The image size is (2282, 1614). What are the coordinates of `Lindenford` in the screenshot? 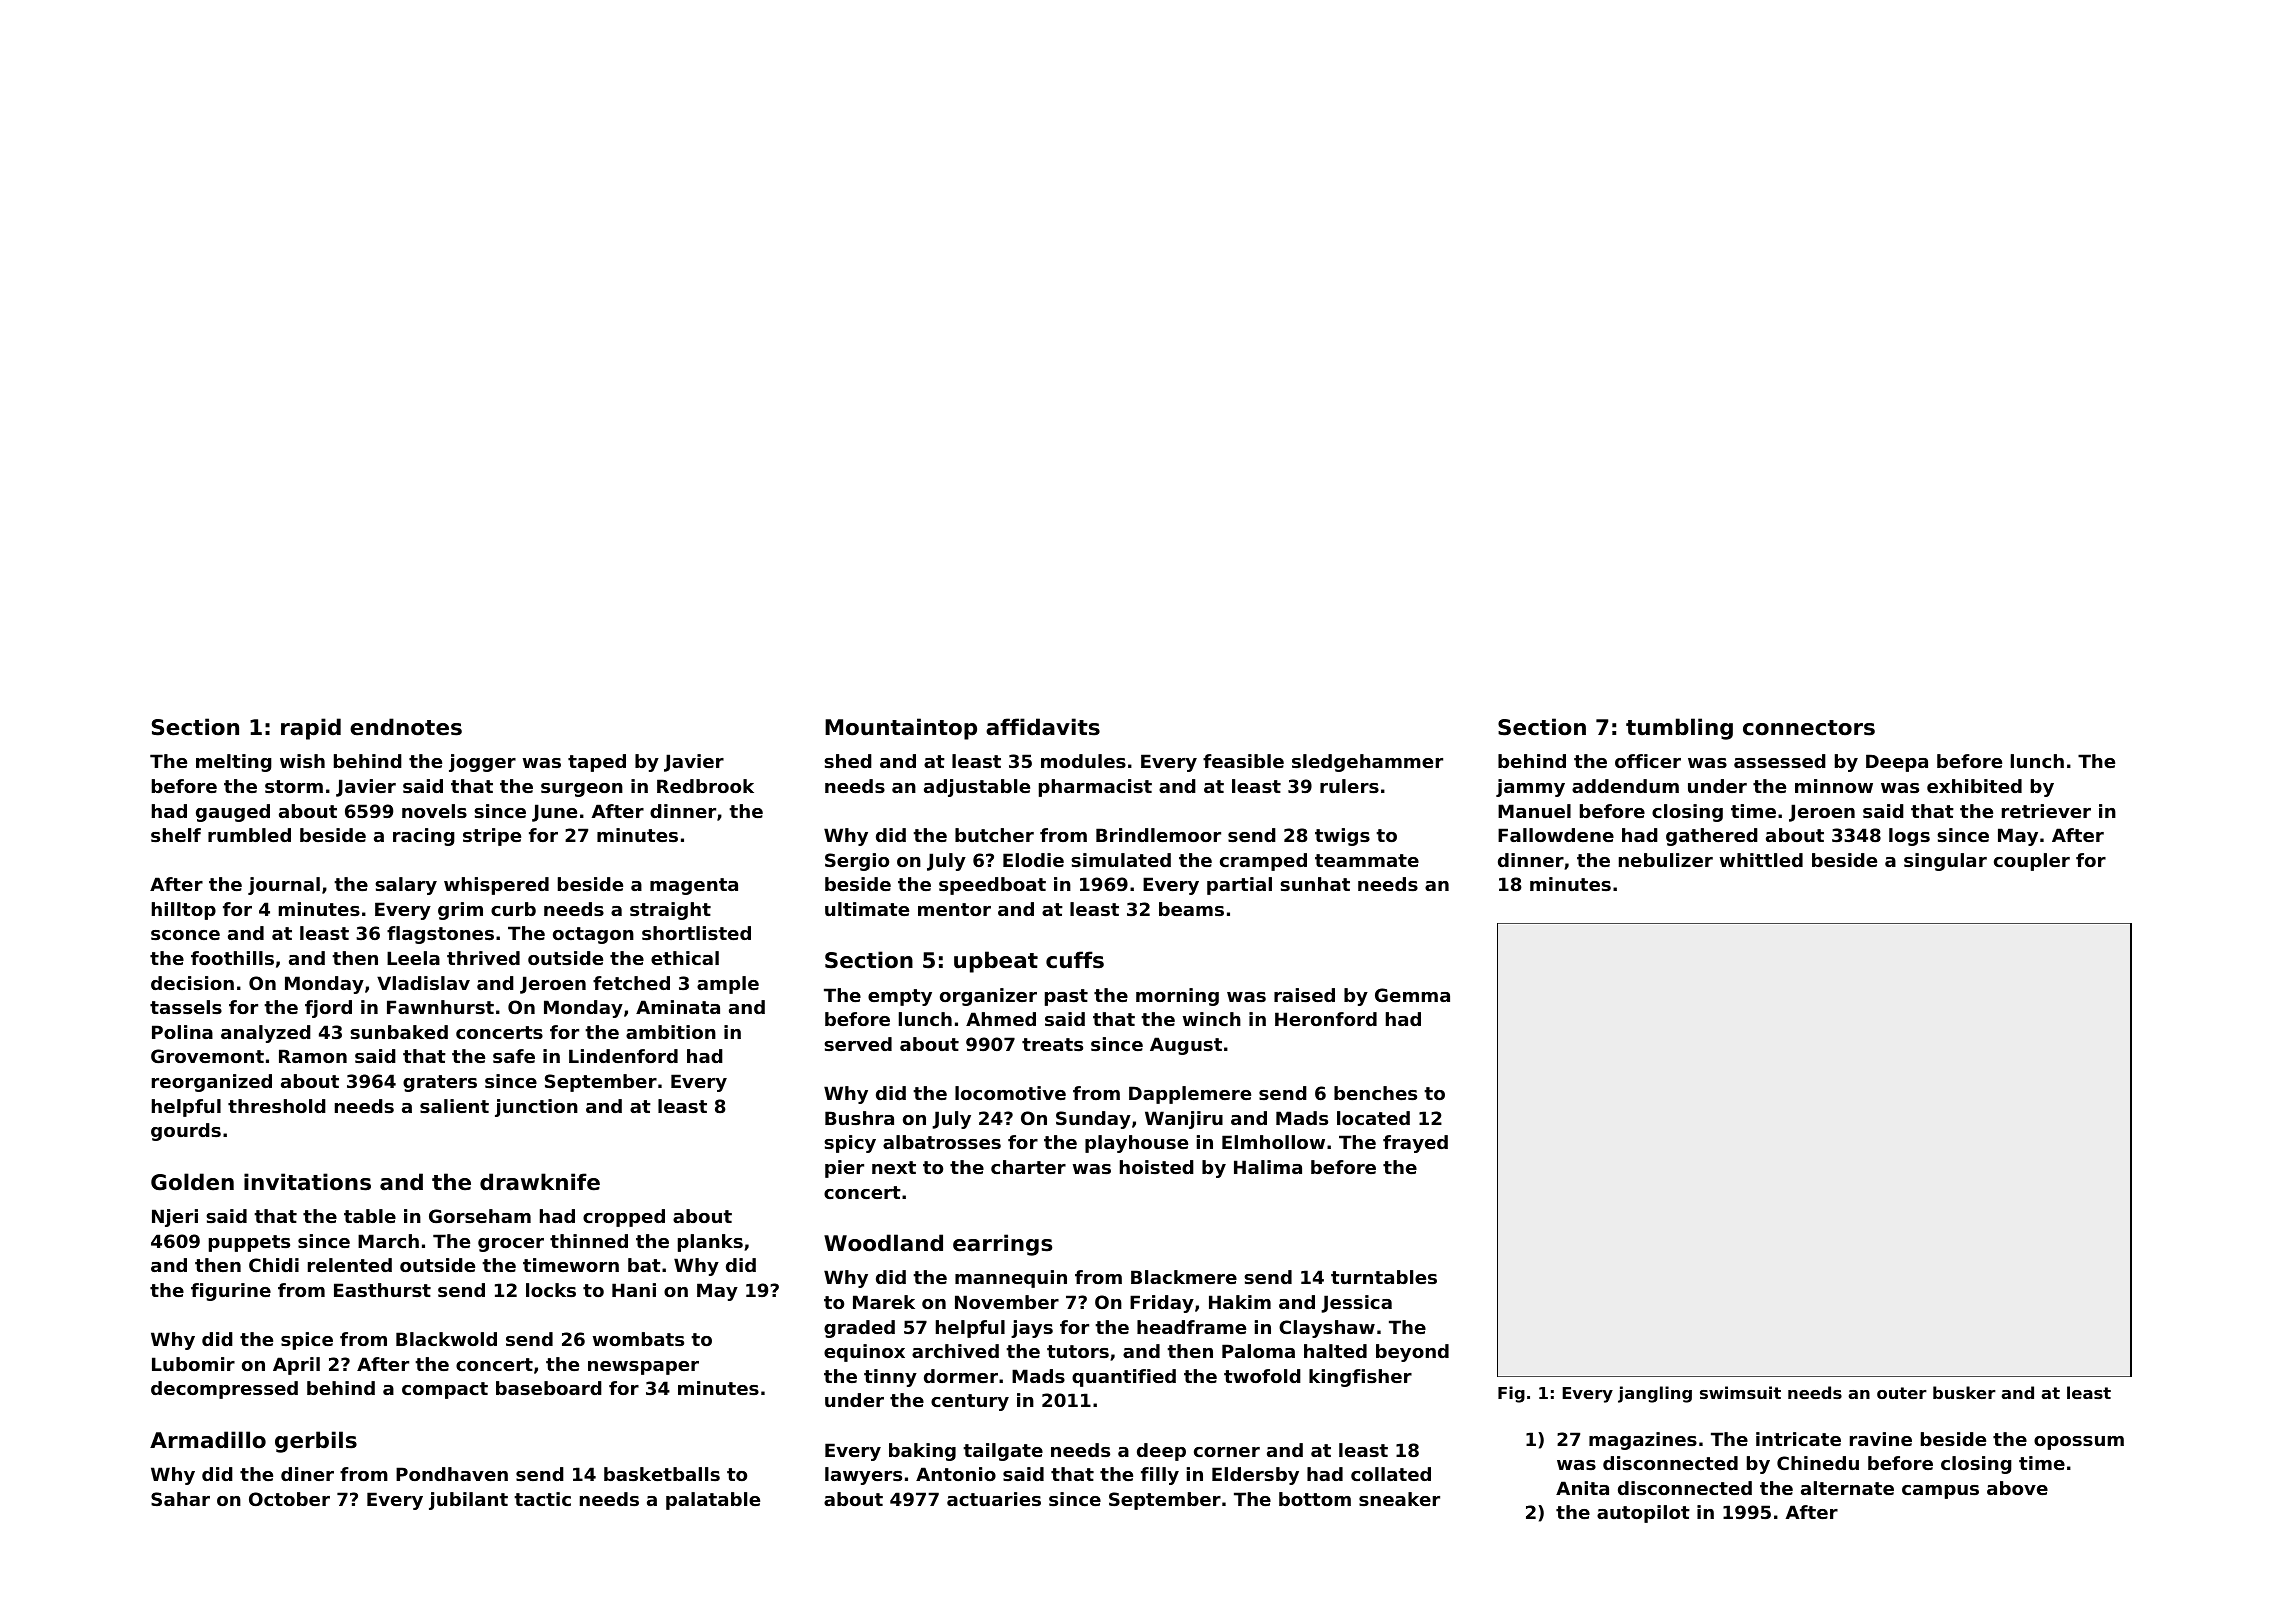 It's located at (623, 1056).
